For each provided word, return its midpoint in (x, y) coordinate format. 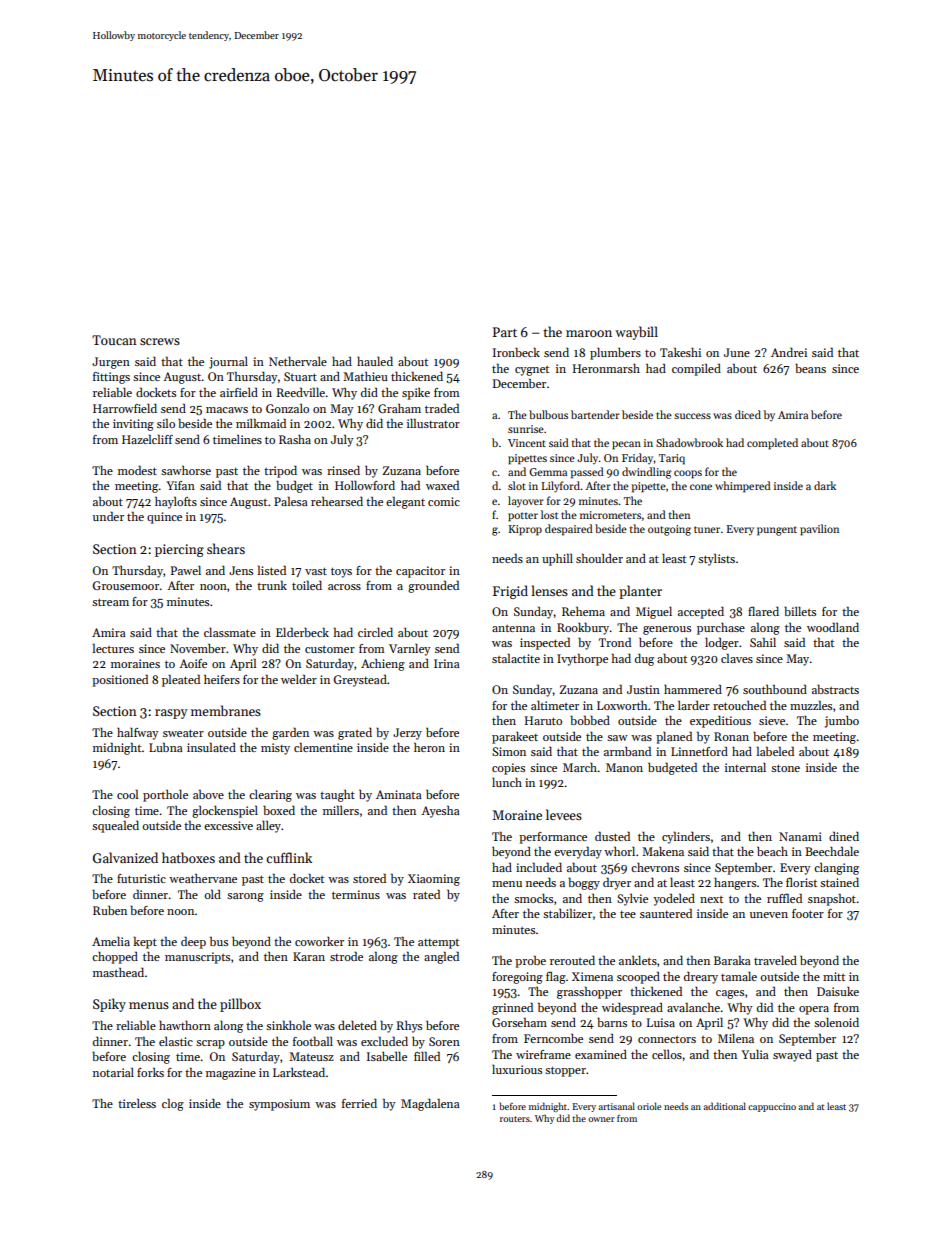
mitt (834, 976)
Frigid (510, 592)
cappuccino (772, 1107)
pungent (777, 531)
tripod (280, 472)
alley (268, 826)
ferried (359, 1103)
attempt (438, 944)
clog (173, 1104)
